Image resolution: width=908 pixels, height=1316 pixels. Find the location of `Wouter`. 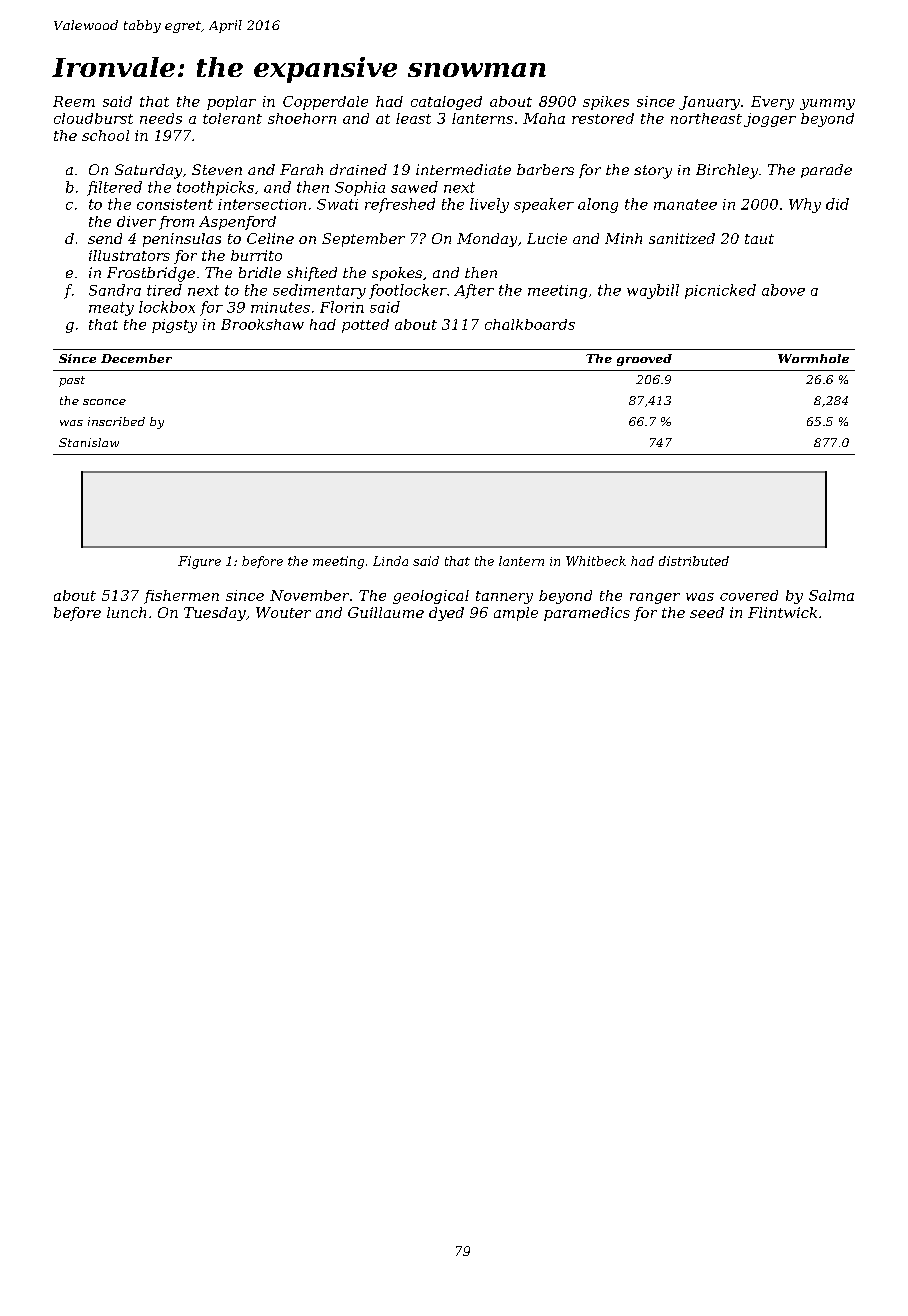

Wouter is located at coordinates (283, 612).
